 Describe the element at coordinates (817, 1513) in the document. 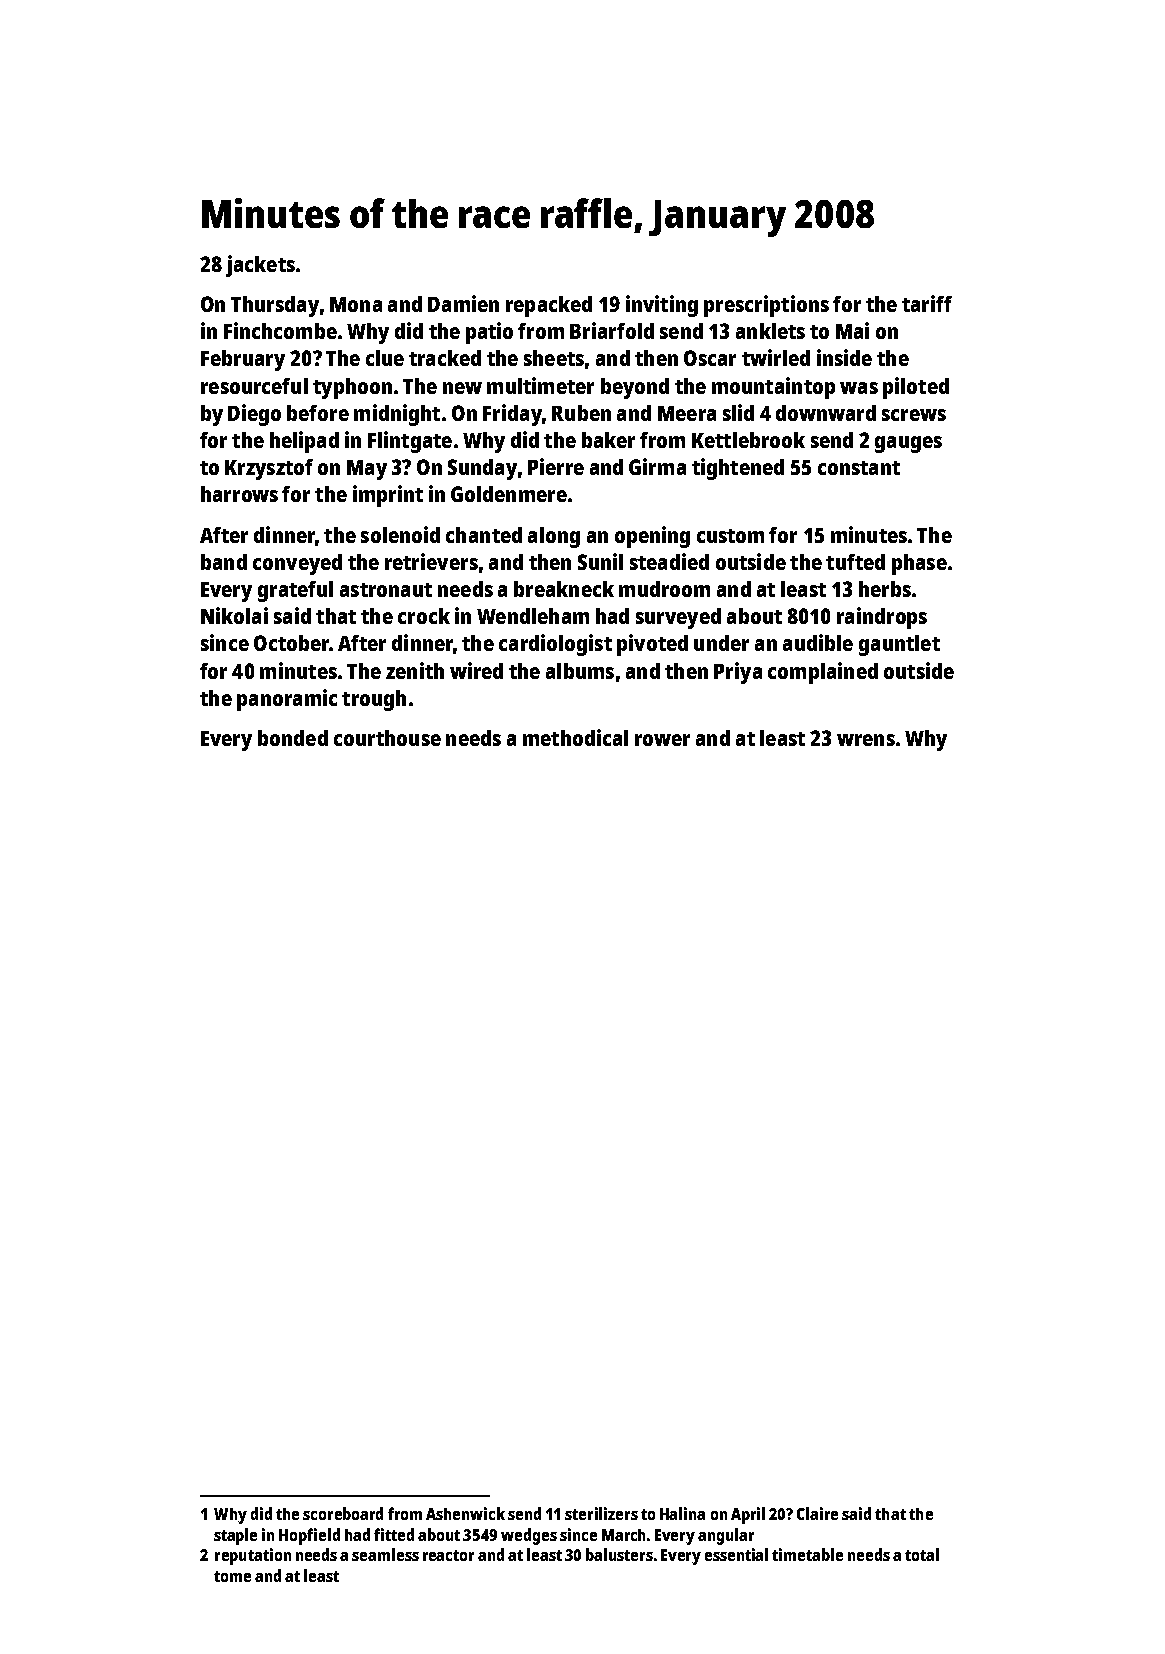

I see `Claire` at that location.
